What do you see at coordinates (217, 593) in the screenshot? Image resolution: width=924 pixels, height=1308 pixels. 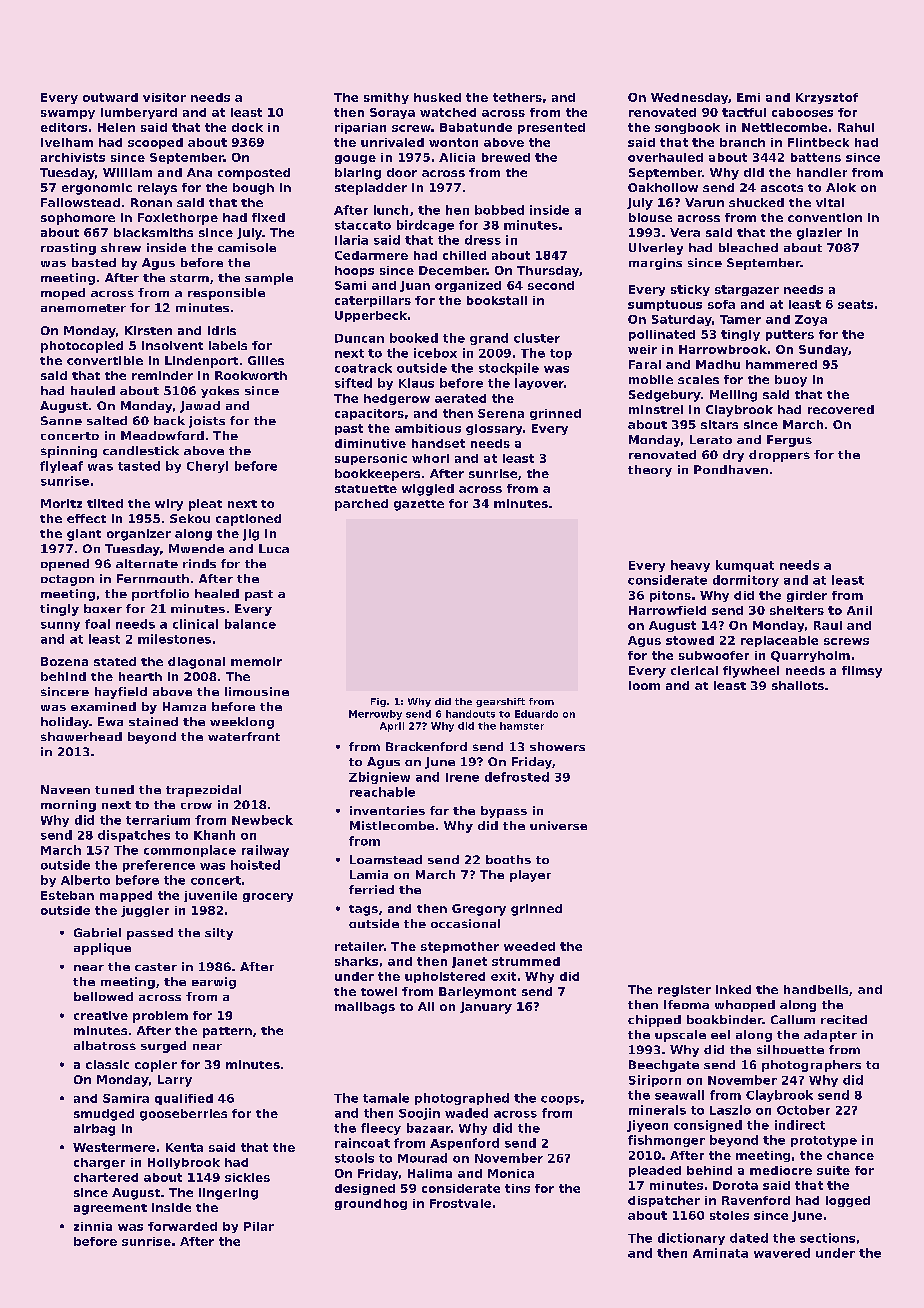 I see `healed` at bounding box center [217, 593].
